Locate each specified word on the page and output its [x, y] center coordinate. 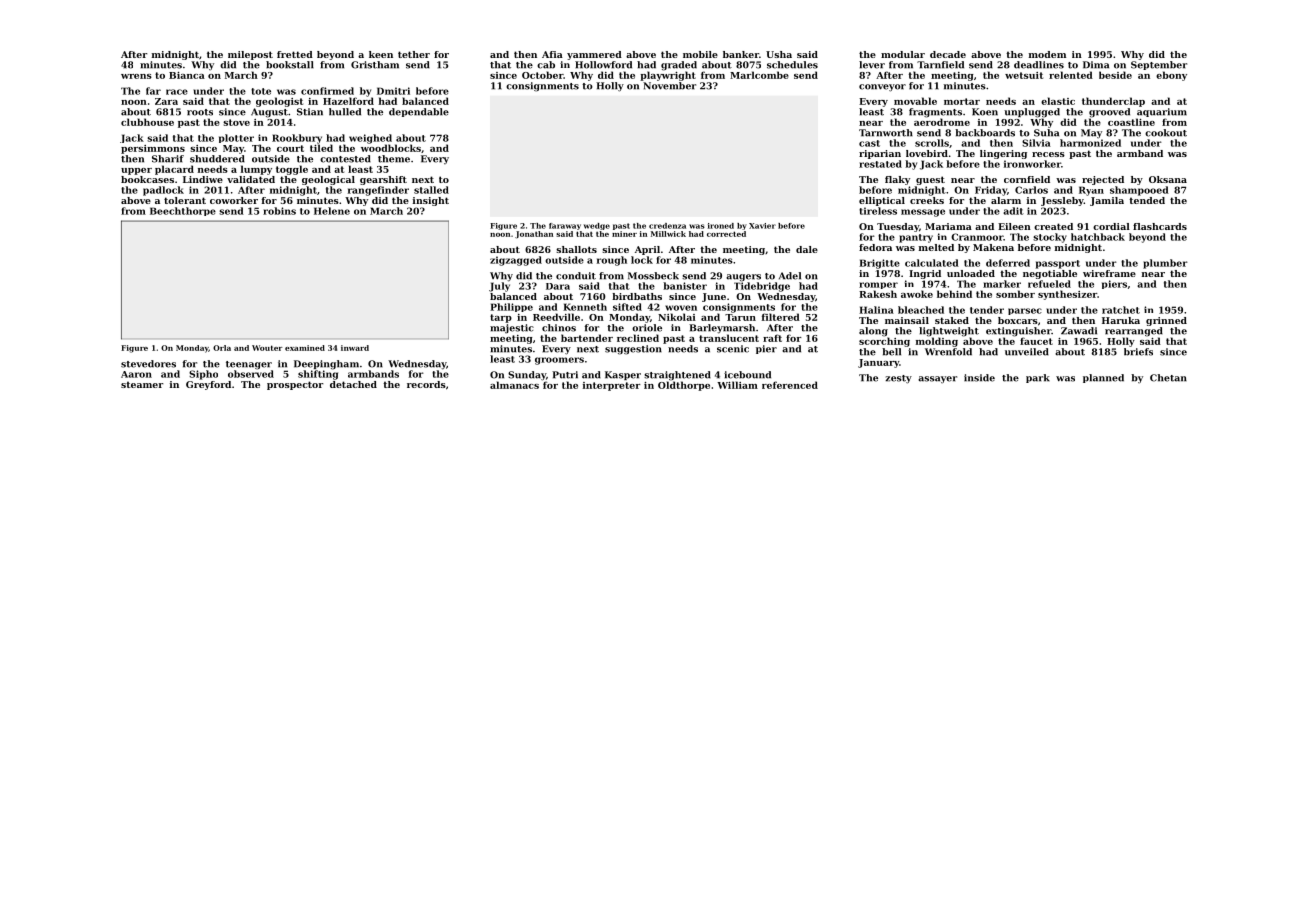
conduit [576, 276]
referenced [790, 385]
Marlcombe [759, 75]
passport [1058, 264]
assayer [937, 379]
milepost [250, 55]
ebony [1171, 76]
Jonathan [534, 235]
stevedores [148, 364]
